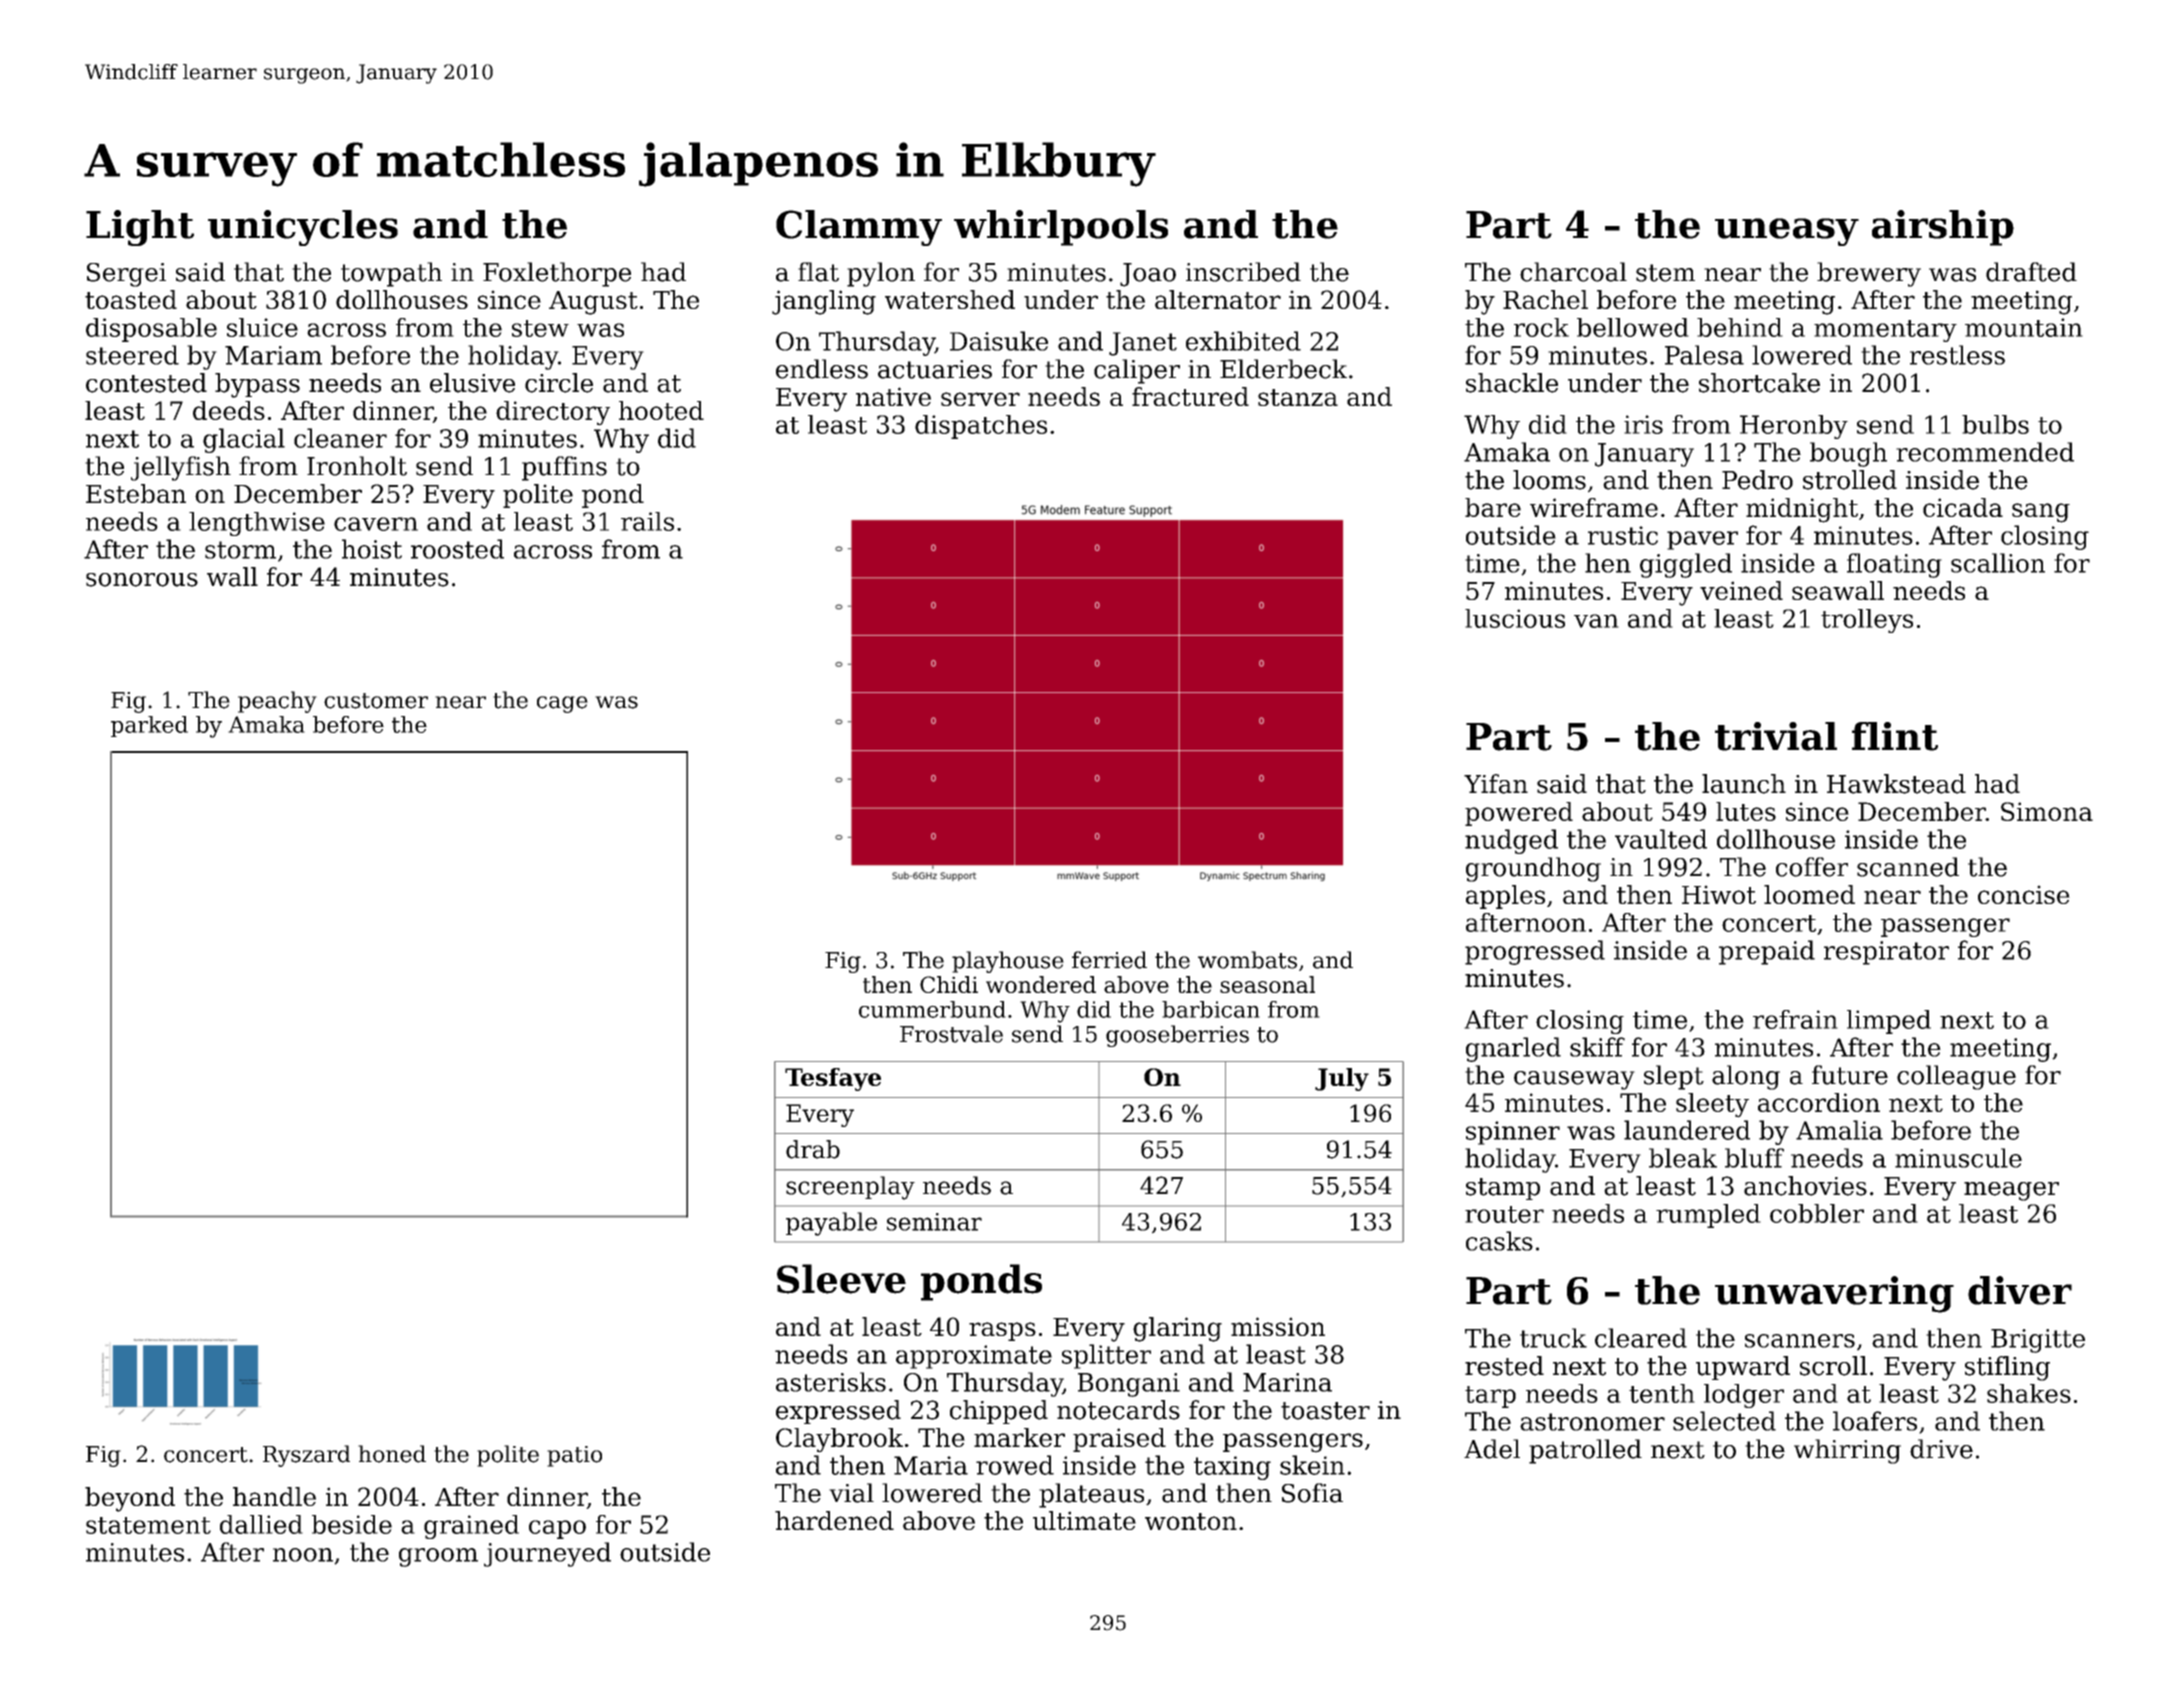 This screenshot has width=2178, height=1683. What do you see at coordinates (1511, 841) in the screenshot?
I see `nudged` at bounding box center [1511, 841].
